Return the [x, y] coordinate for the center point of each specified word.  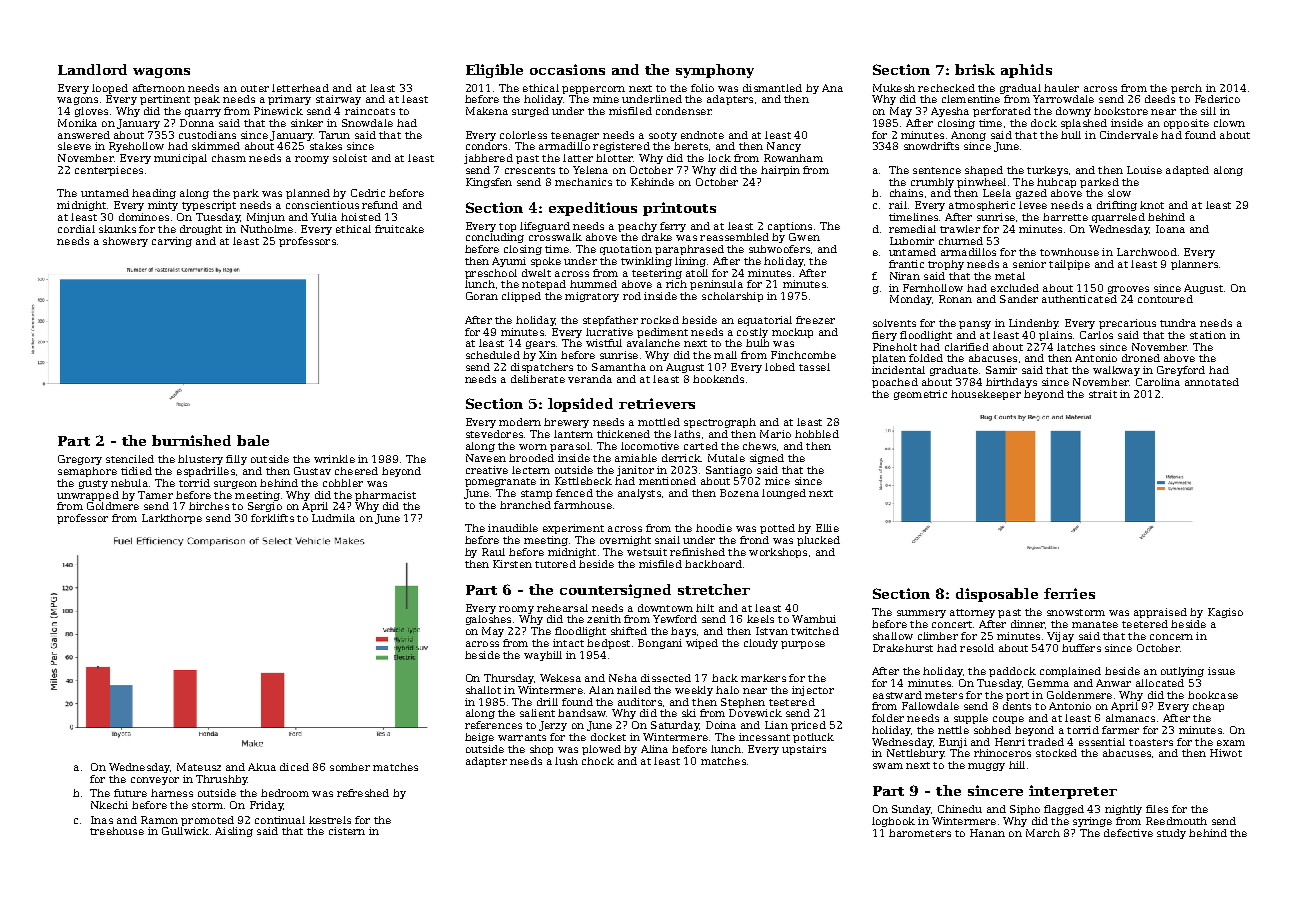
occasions [567, 69]
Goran [482, 296]
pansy [975, 325]
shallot [483, 690]
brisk [975, 69]
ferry [673, 227]
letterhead [300, 88]
